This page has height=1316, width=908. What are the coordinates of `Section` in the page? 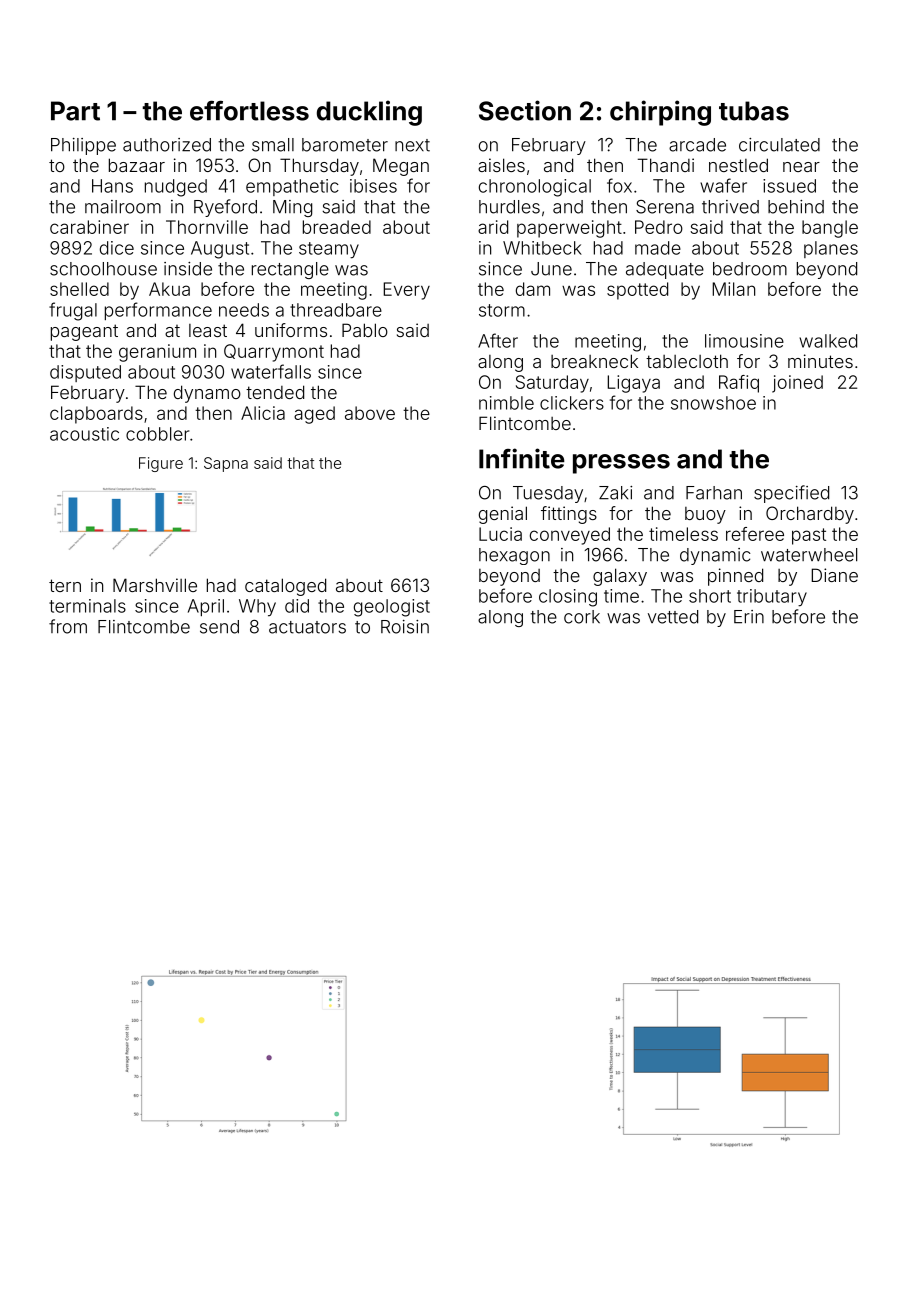 It's located at (525, 110).
